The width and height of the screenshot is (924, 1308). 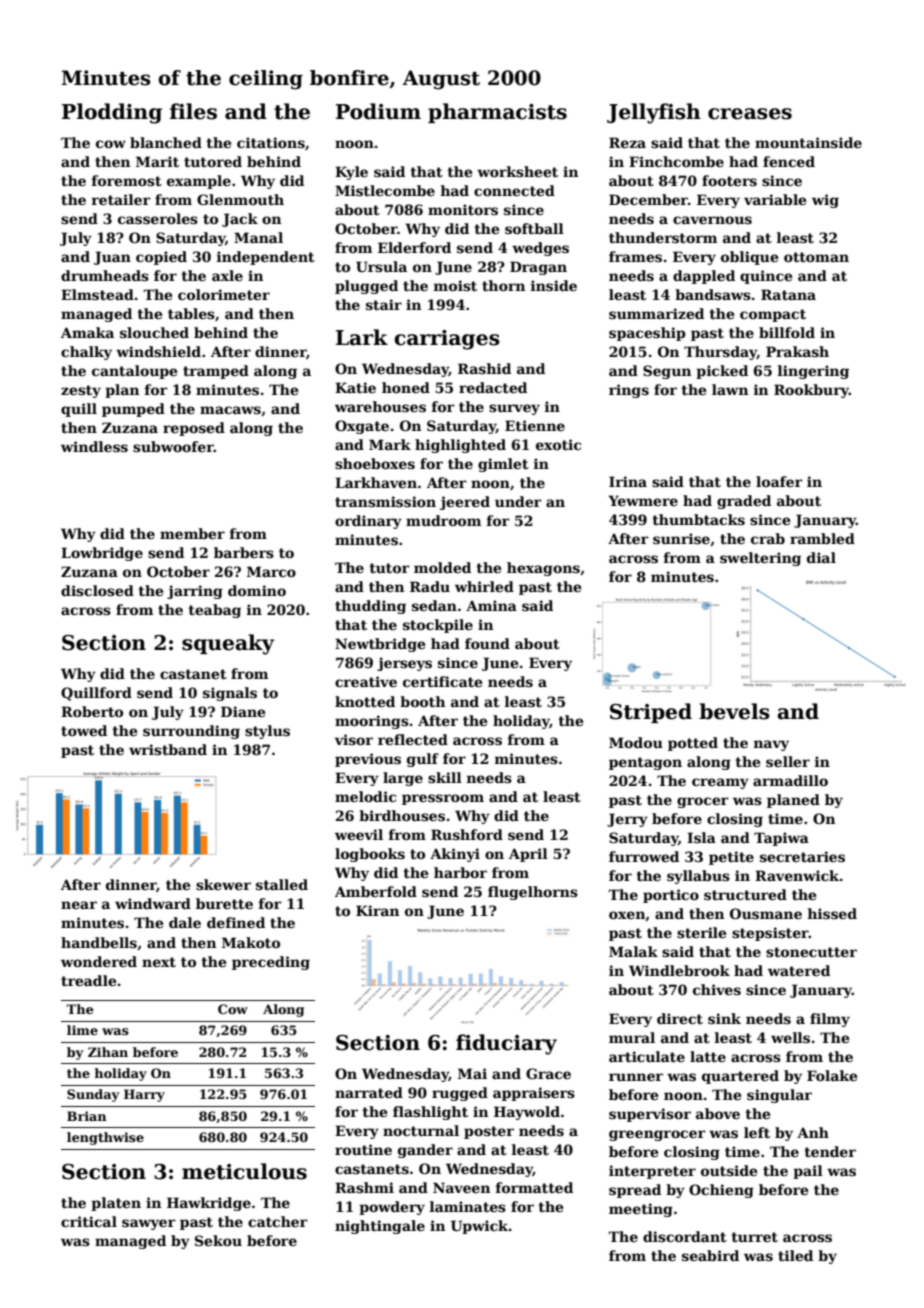 What do you see at coordinates (193, 111) in the screenshot?
I see `files` at bounding box center [193, 111].
